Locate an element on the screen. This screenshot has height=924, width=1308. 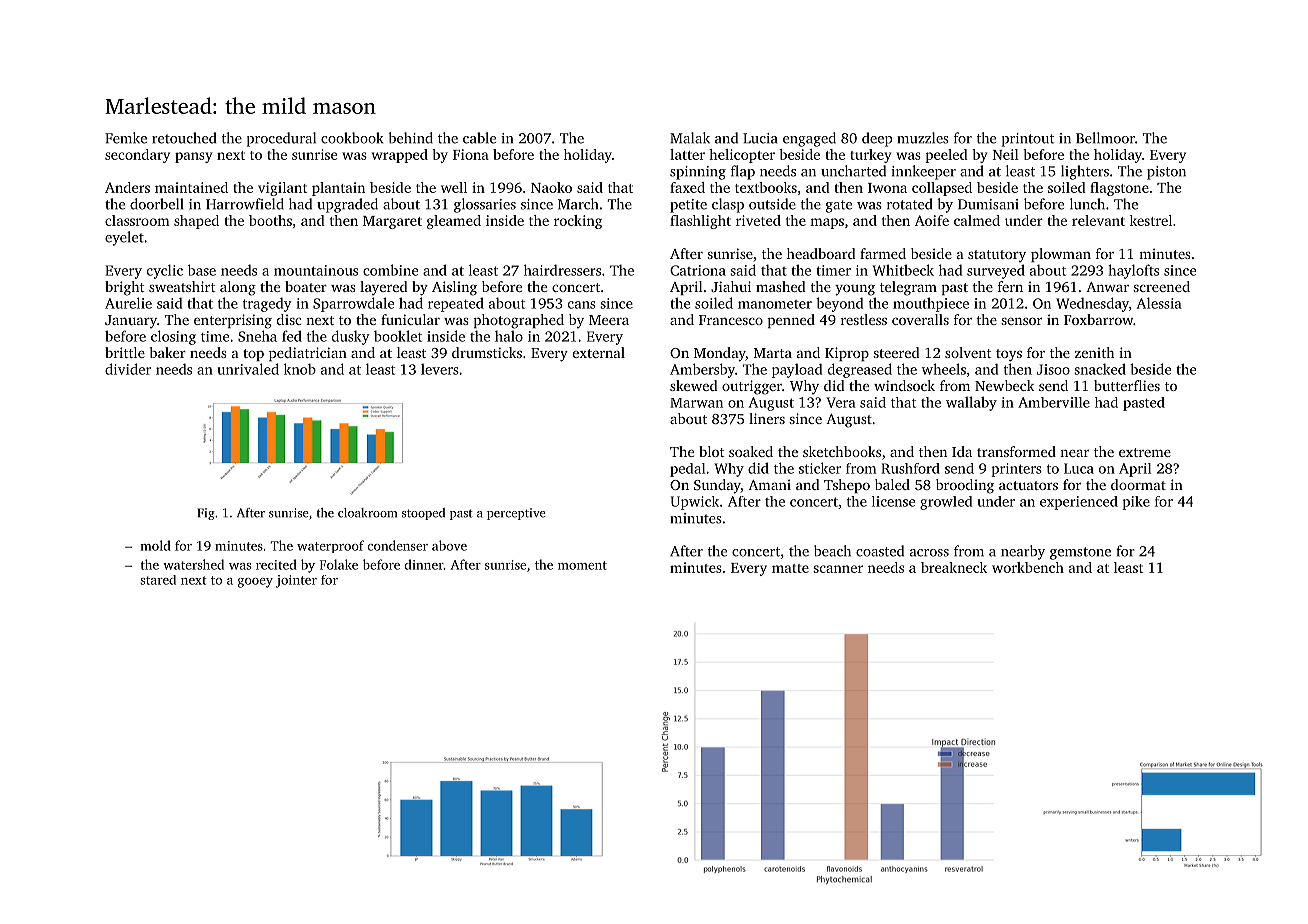
stared is located at coordinates (158, 580).
